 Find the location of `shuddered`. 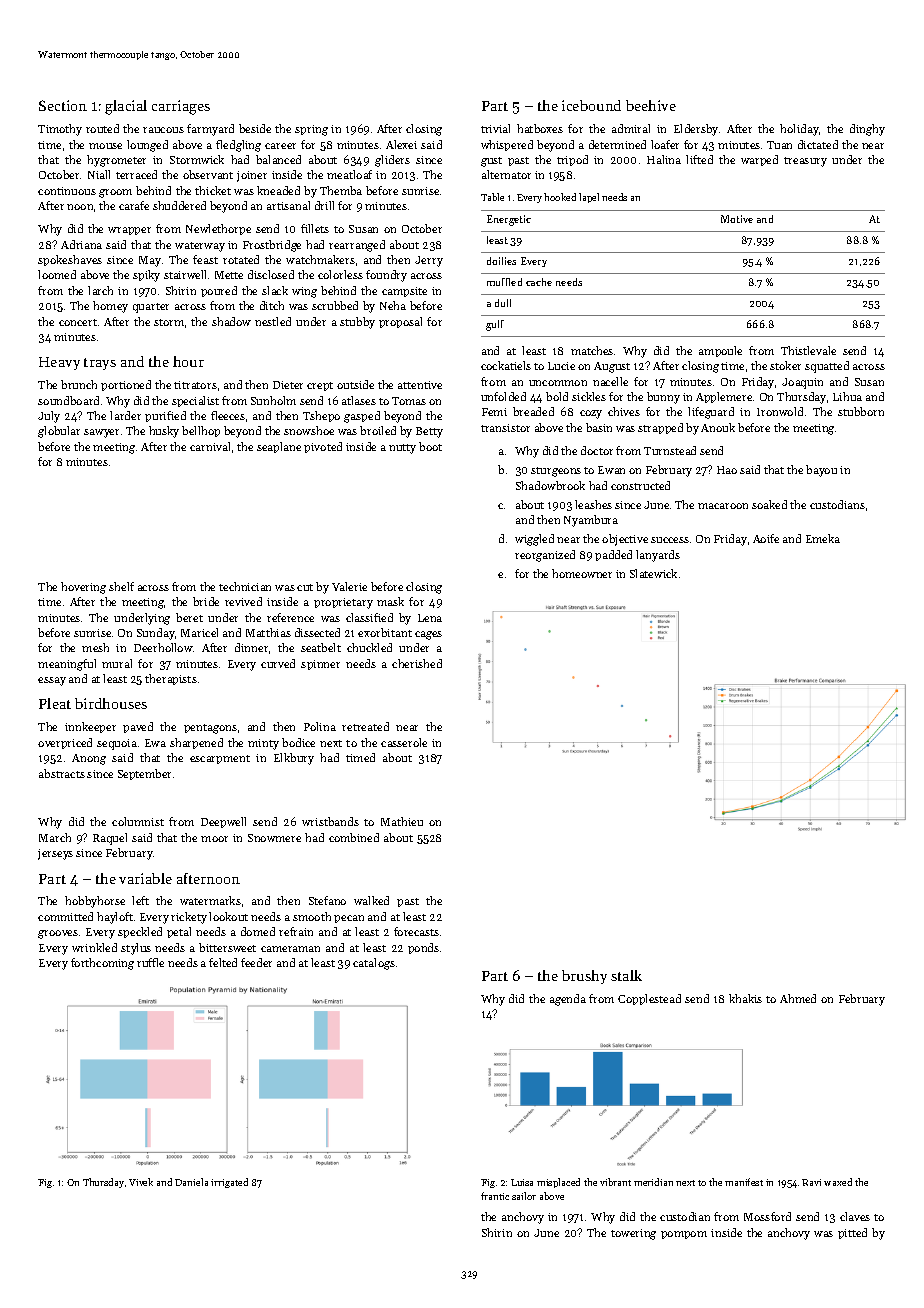

shuddered is located at coordinates (179, 205).
